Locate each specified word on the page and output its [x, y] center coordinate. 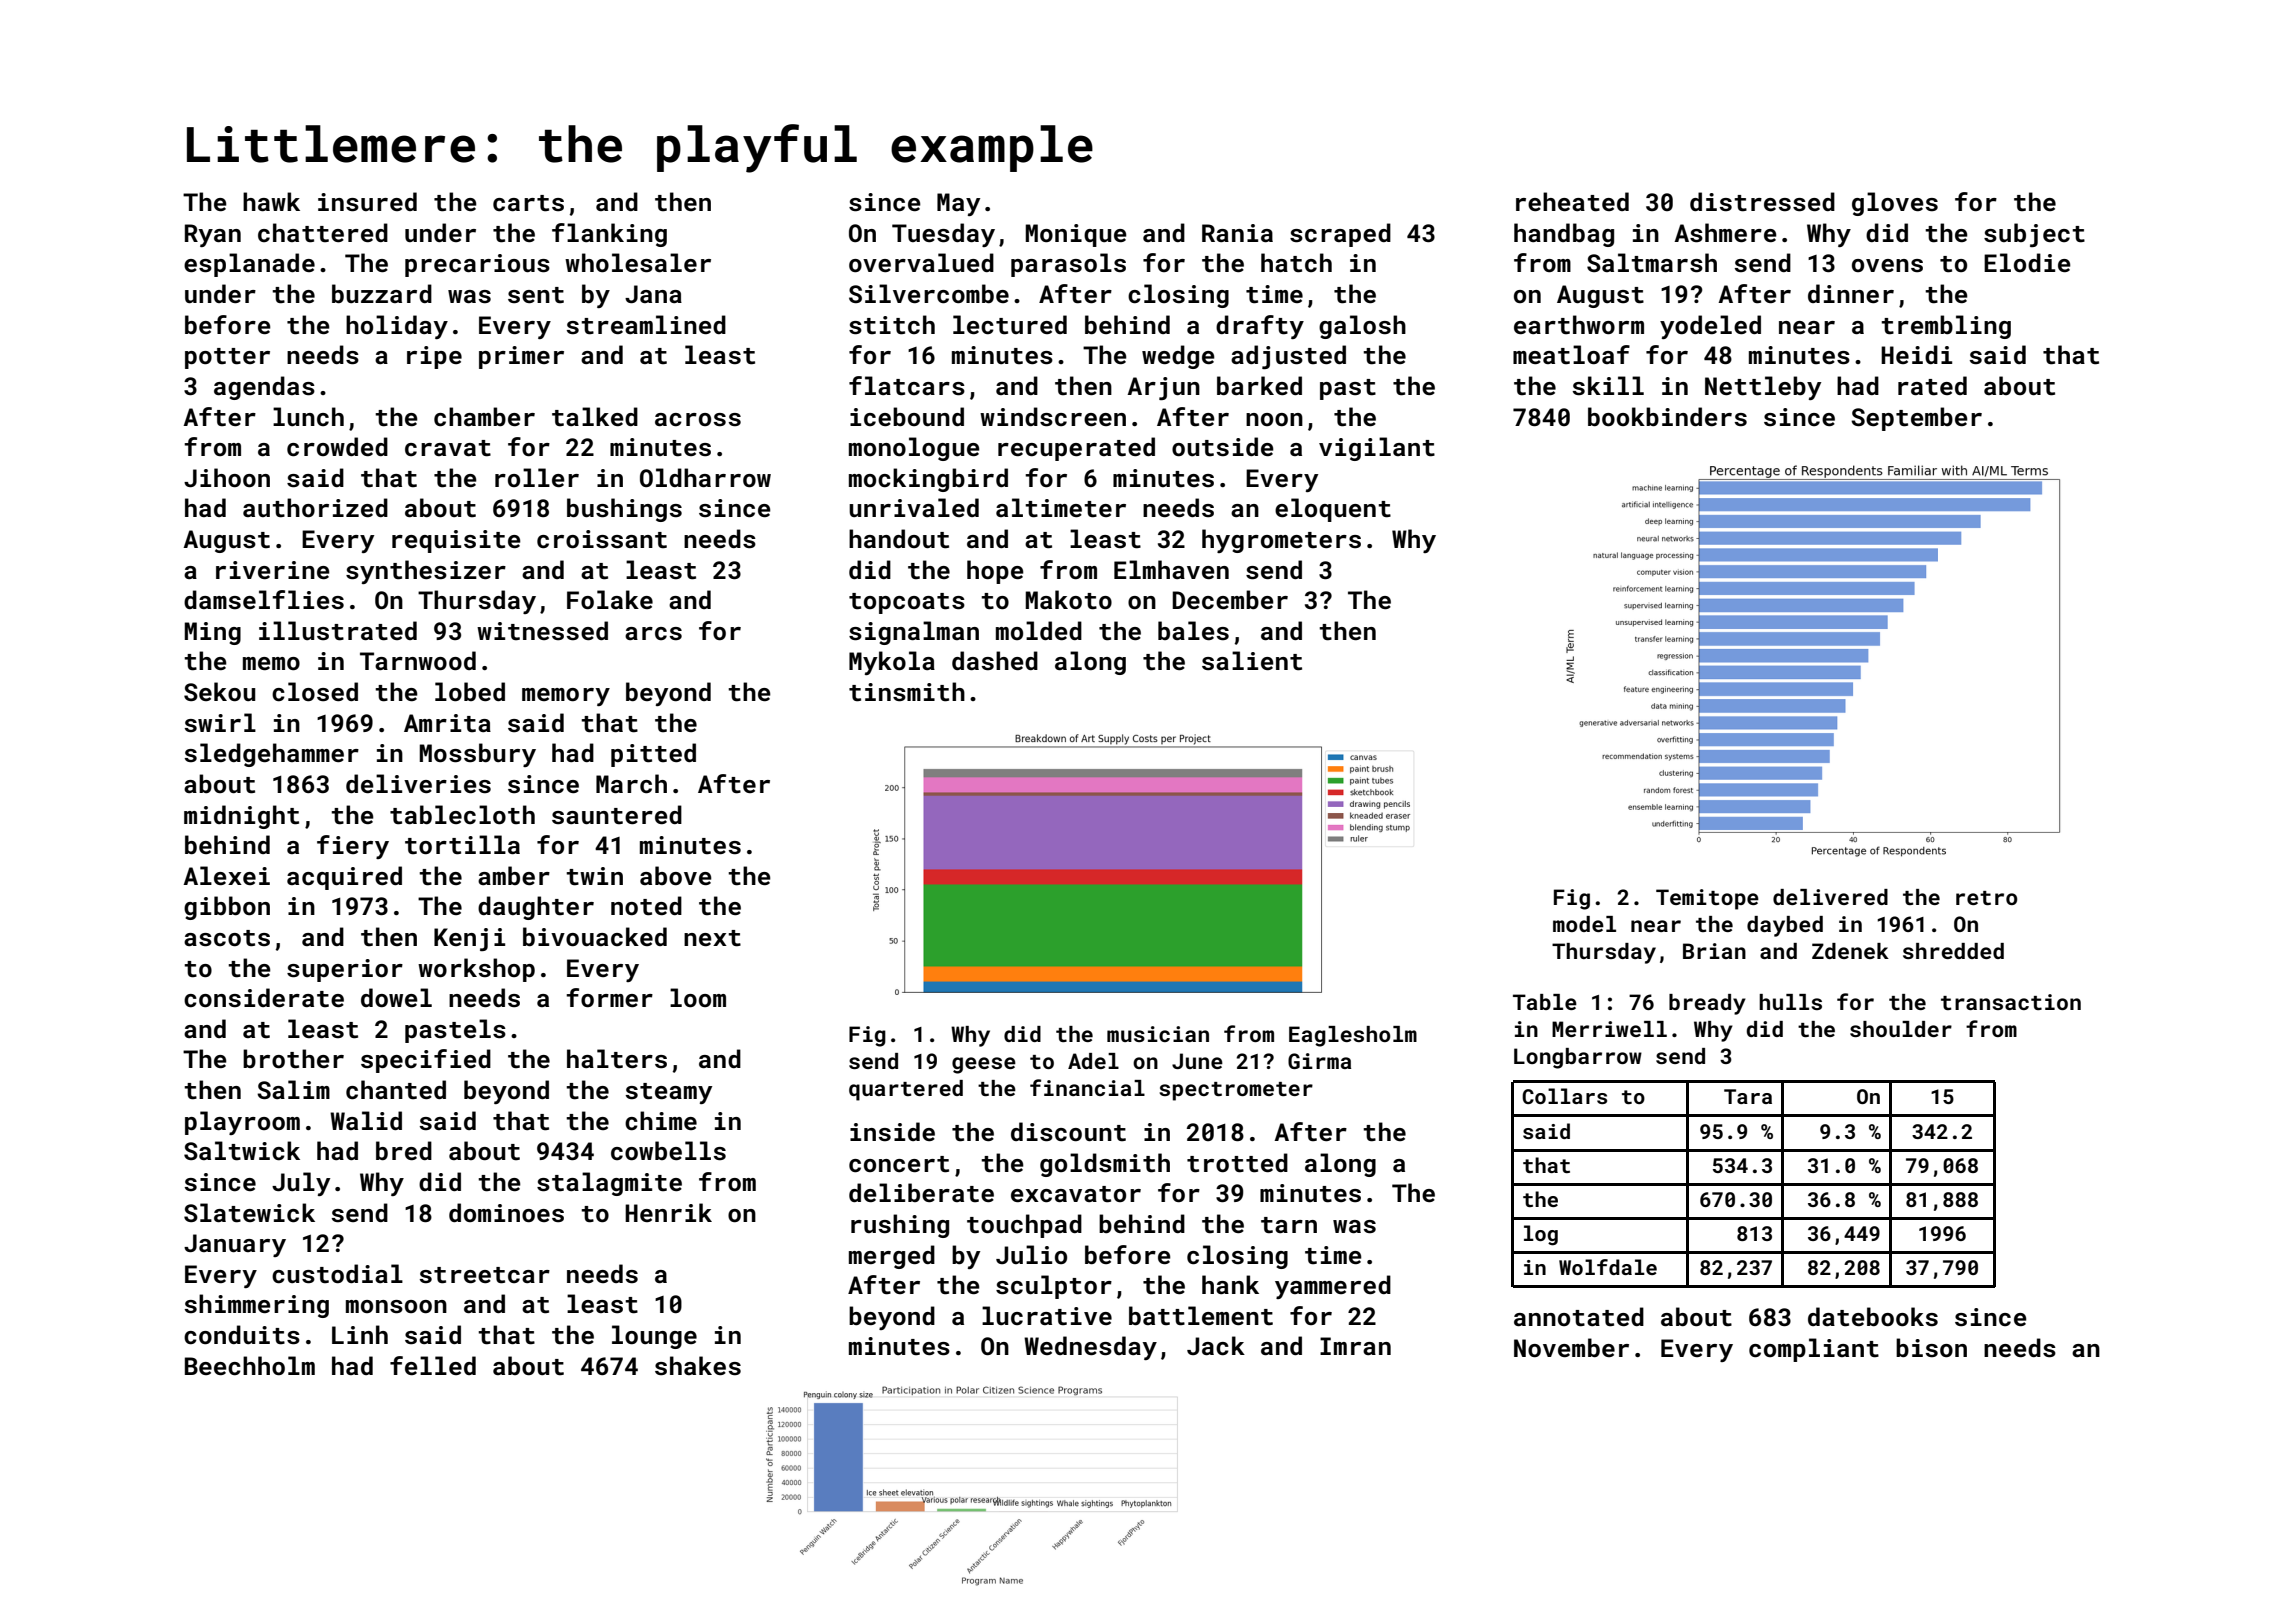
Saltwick [242, 1151]
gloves [1895, 204]
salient [1252, 661]
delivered [1830, 897]
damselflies [264, 600]
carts [528, 203]
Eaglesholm [1353, 1036]
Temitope [1707, 899]
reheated [1572, 202]
